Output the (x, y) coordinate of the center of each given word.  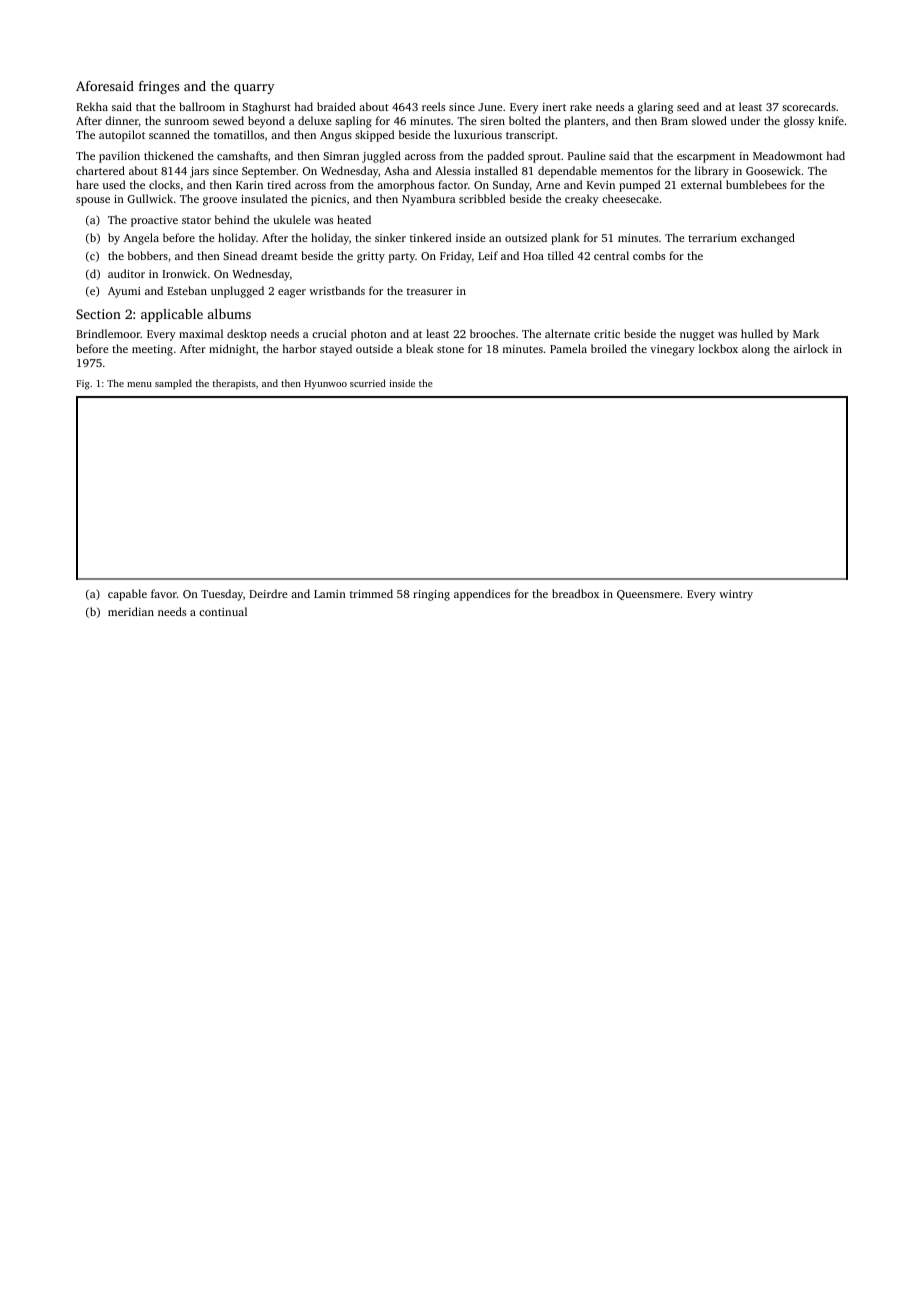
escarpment (706, 158)
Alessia (453, 170)
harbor (300, 348)
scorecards (809, 106)
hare (87, 184)
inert (554, 107)
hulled (757, 333)
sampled (173, 384)
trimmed (371, 593)
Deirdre (268, 593)
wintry (736, 595)
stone (450, 349)
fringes (159, 87)
